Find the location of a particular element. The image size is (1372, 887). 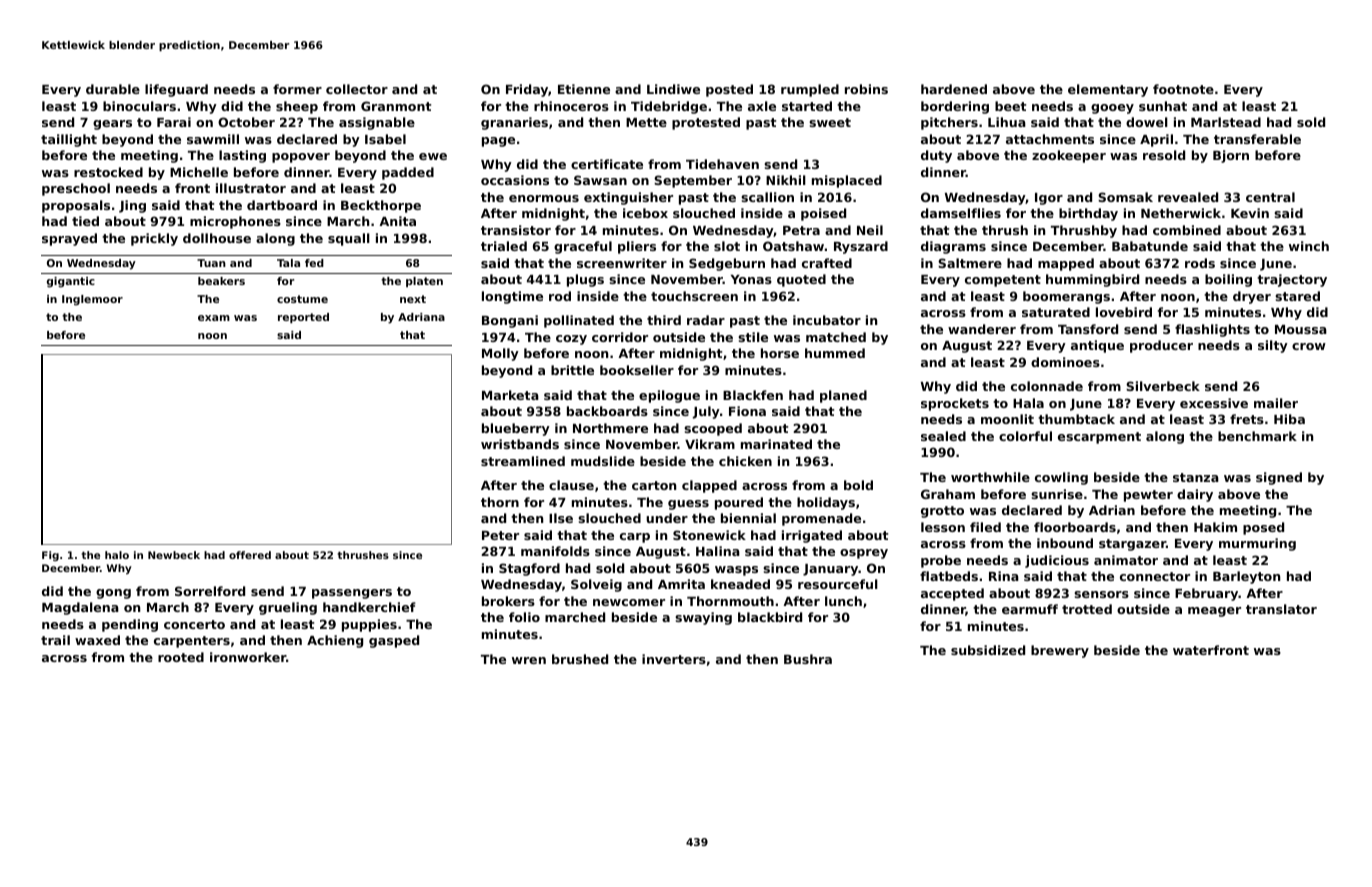

trail is located at coordinates (55, 640).
